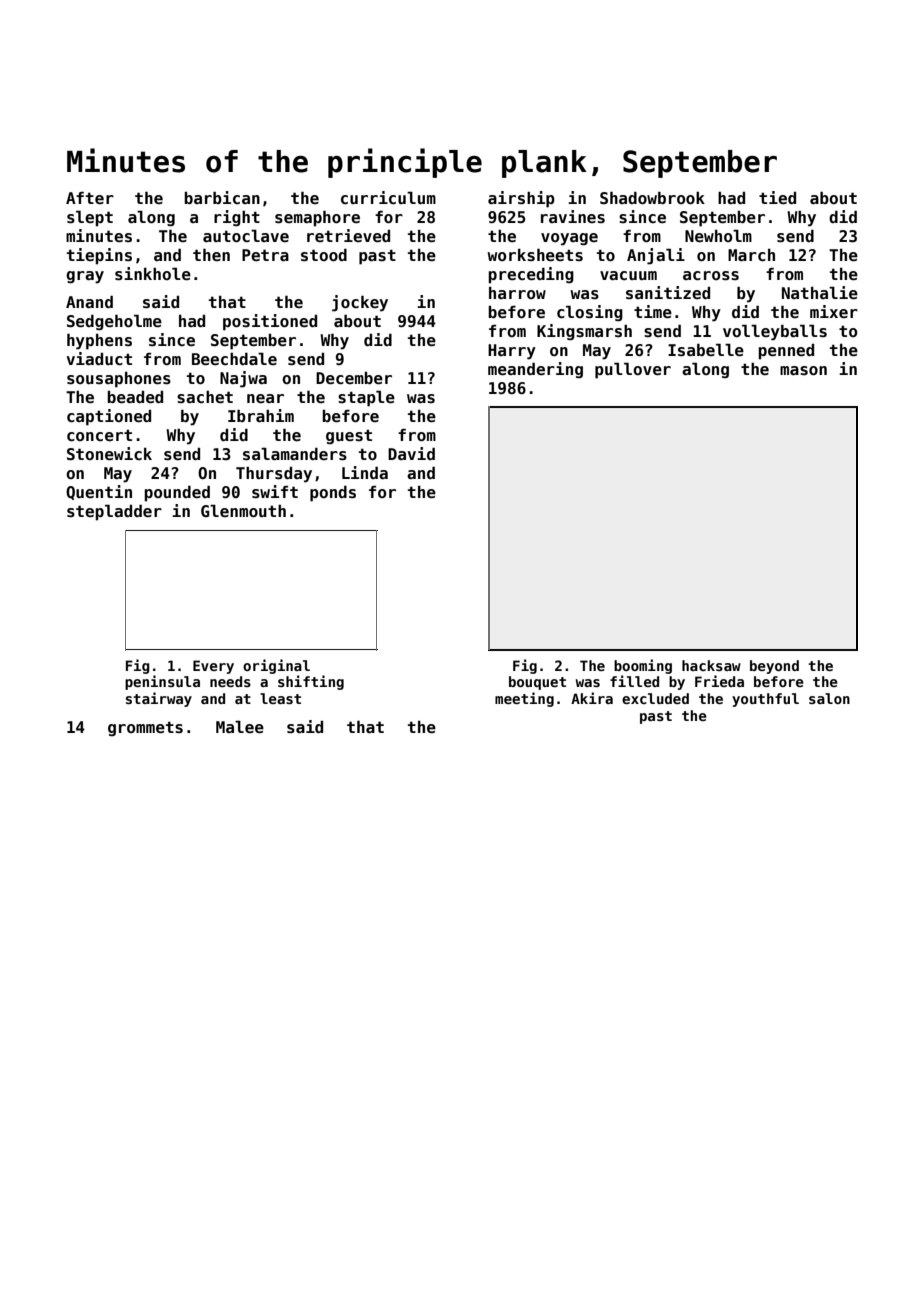  I want to click on preceding, so click(531, 275).
